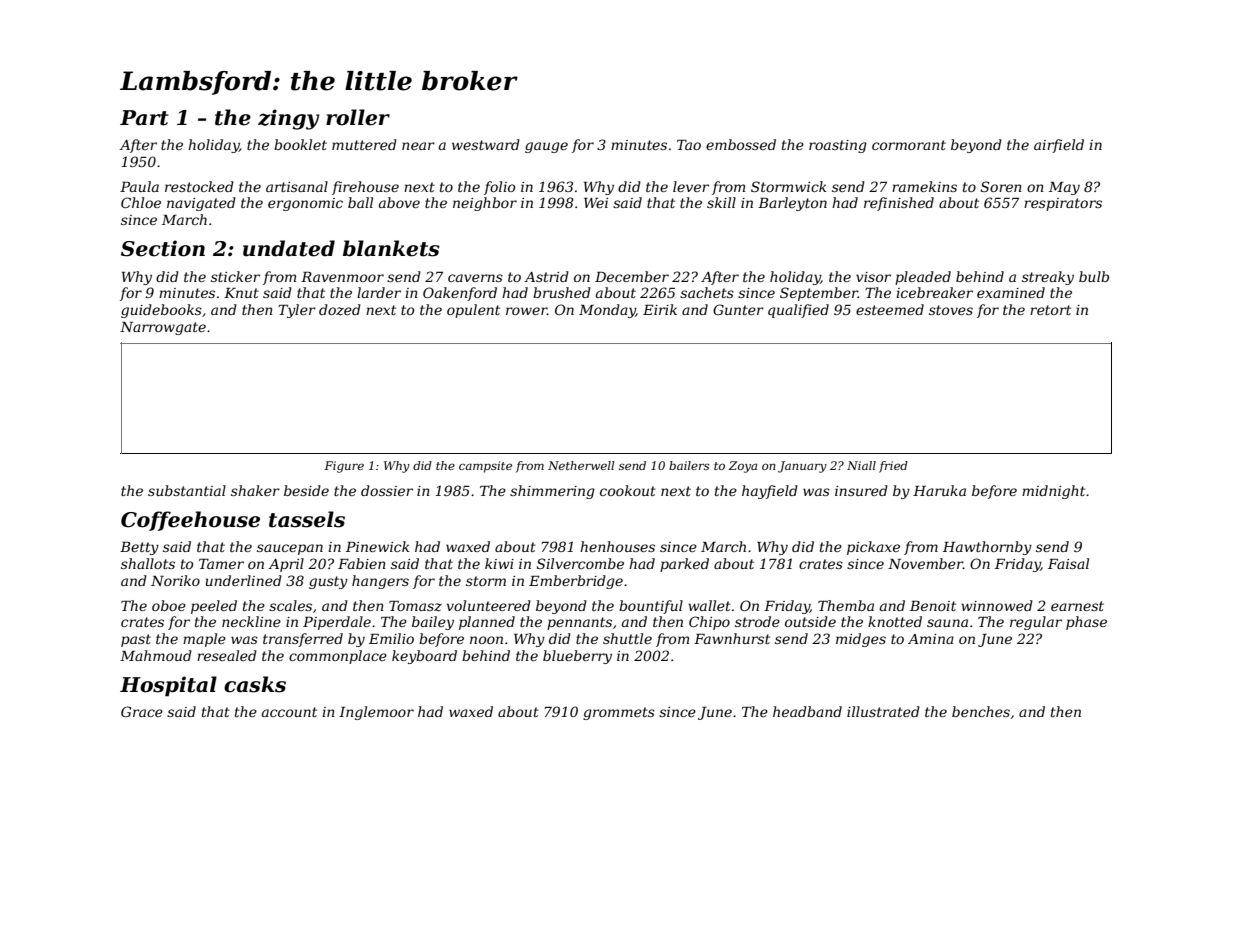 Image resolution: width=1233 pixels, height=952 pixels. I want to click on Section, so click(163, 248).
